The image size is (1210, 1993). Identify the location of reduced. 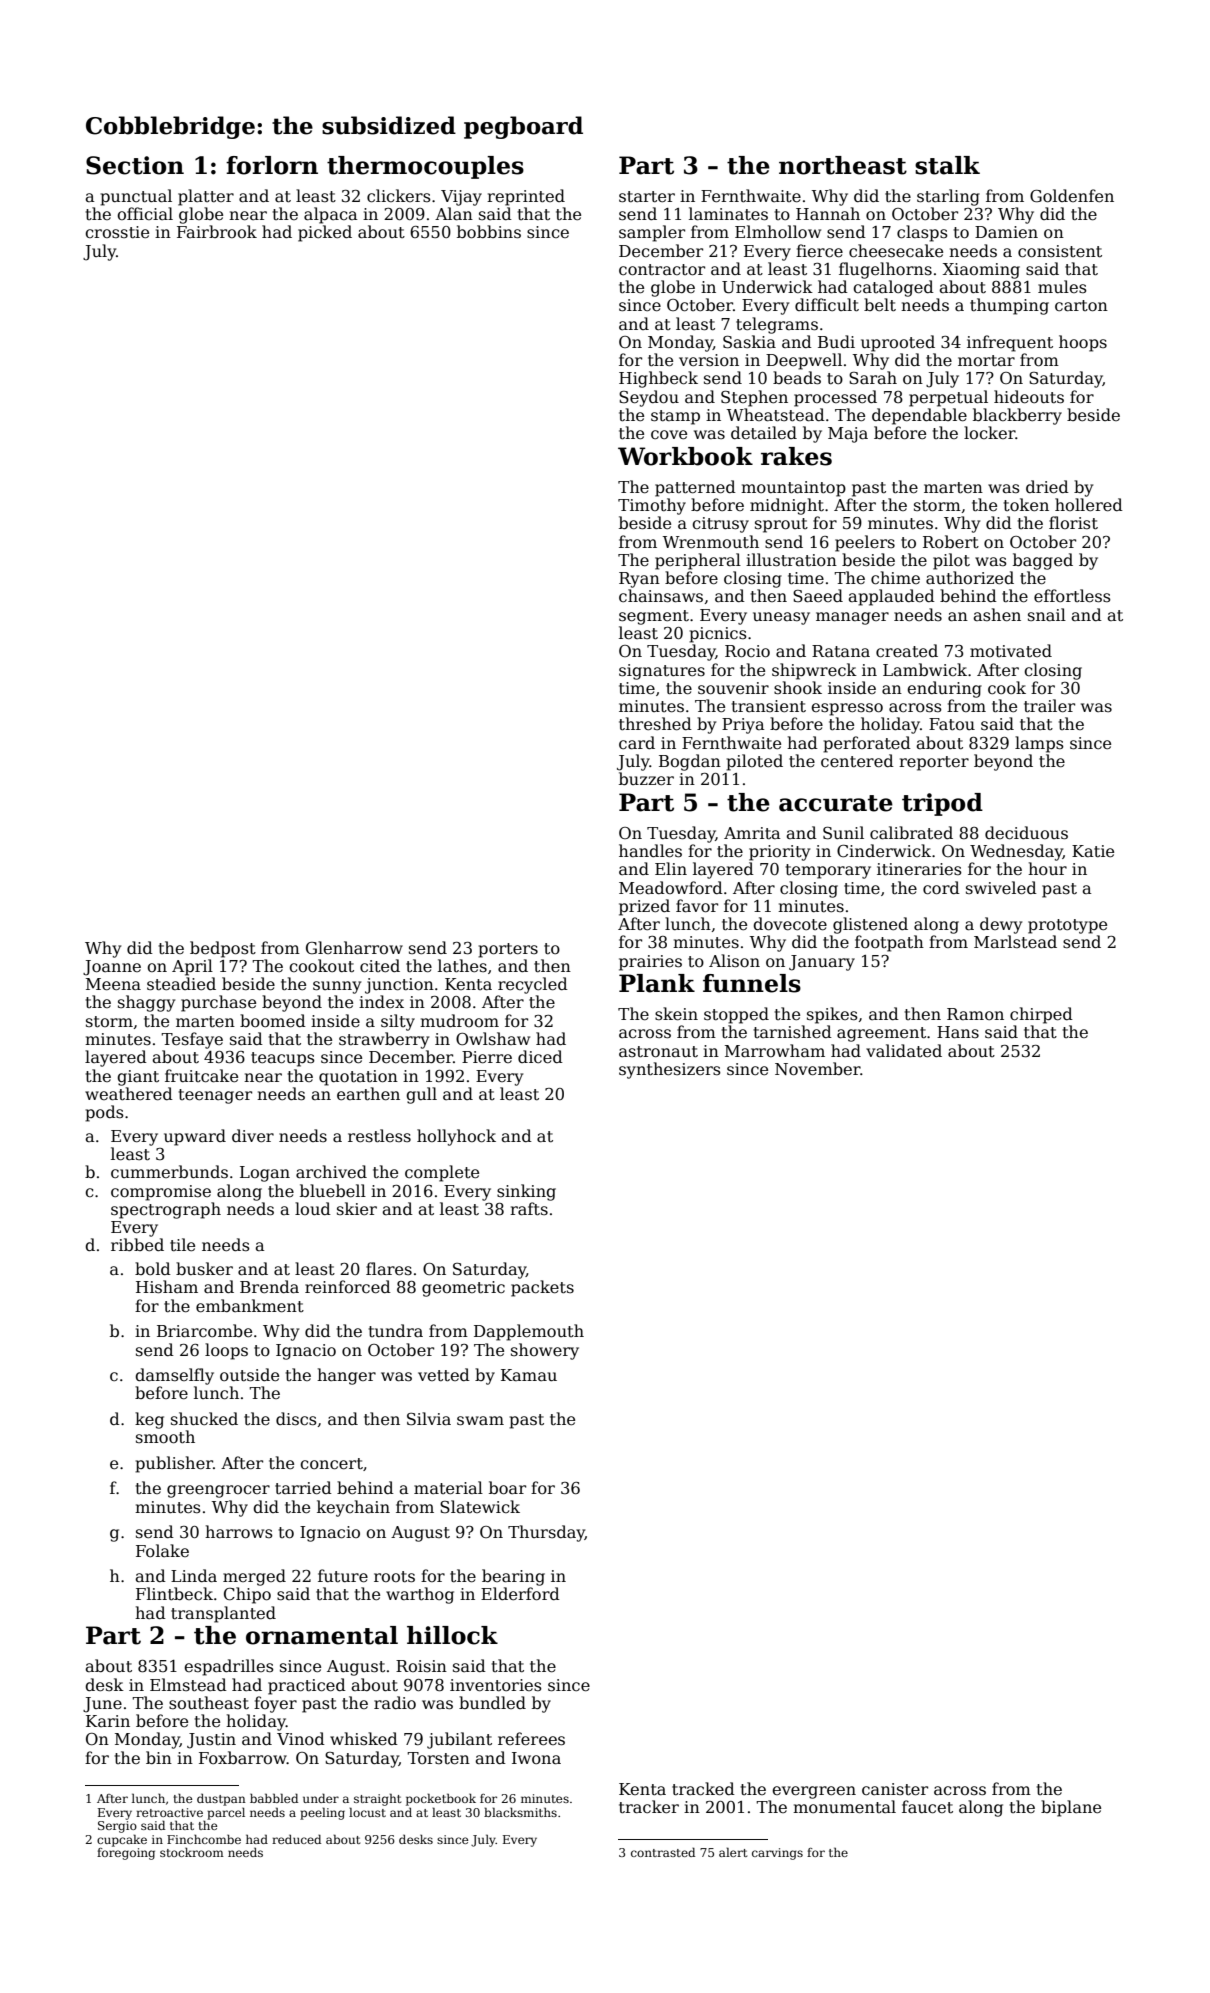
(296, 1839).
